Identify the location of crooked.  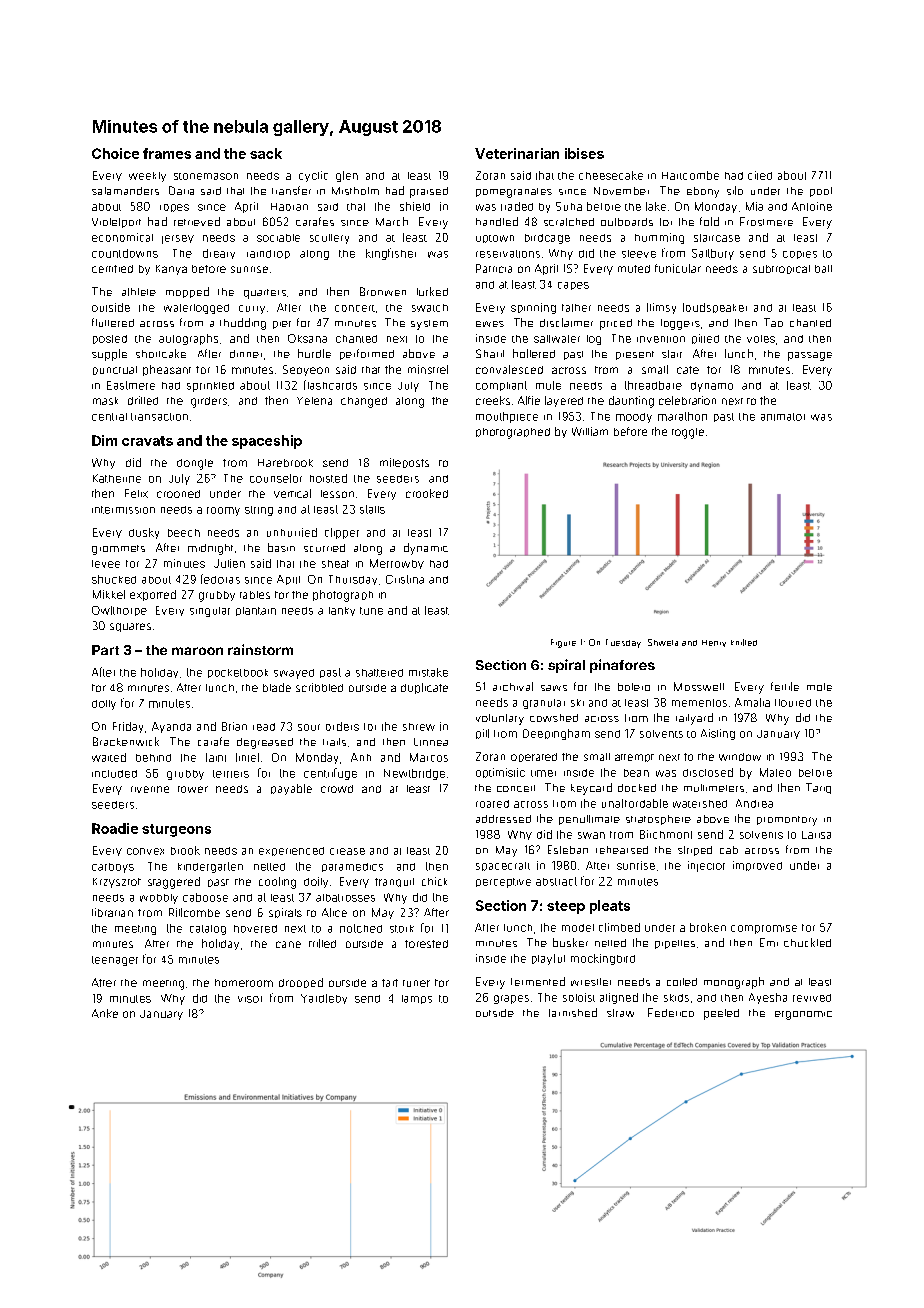
(427, 493).
